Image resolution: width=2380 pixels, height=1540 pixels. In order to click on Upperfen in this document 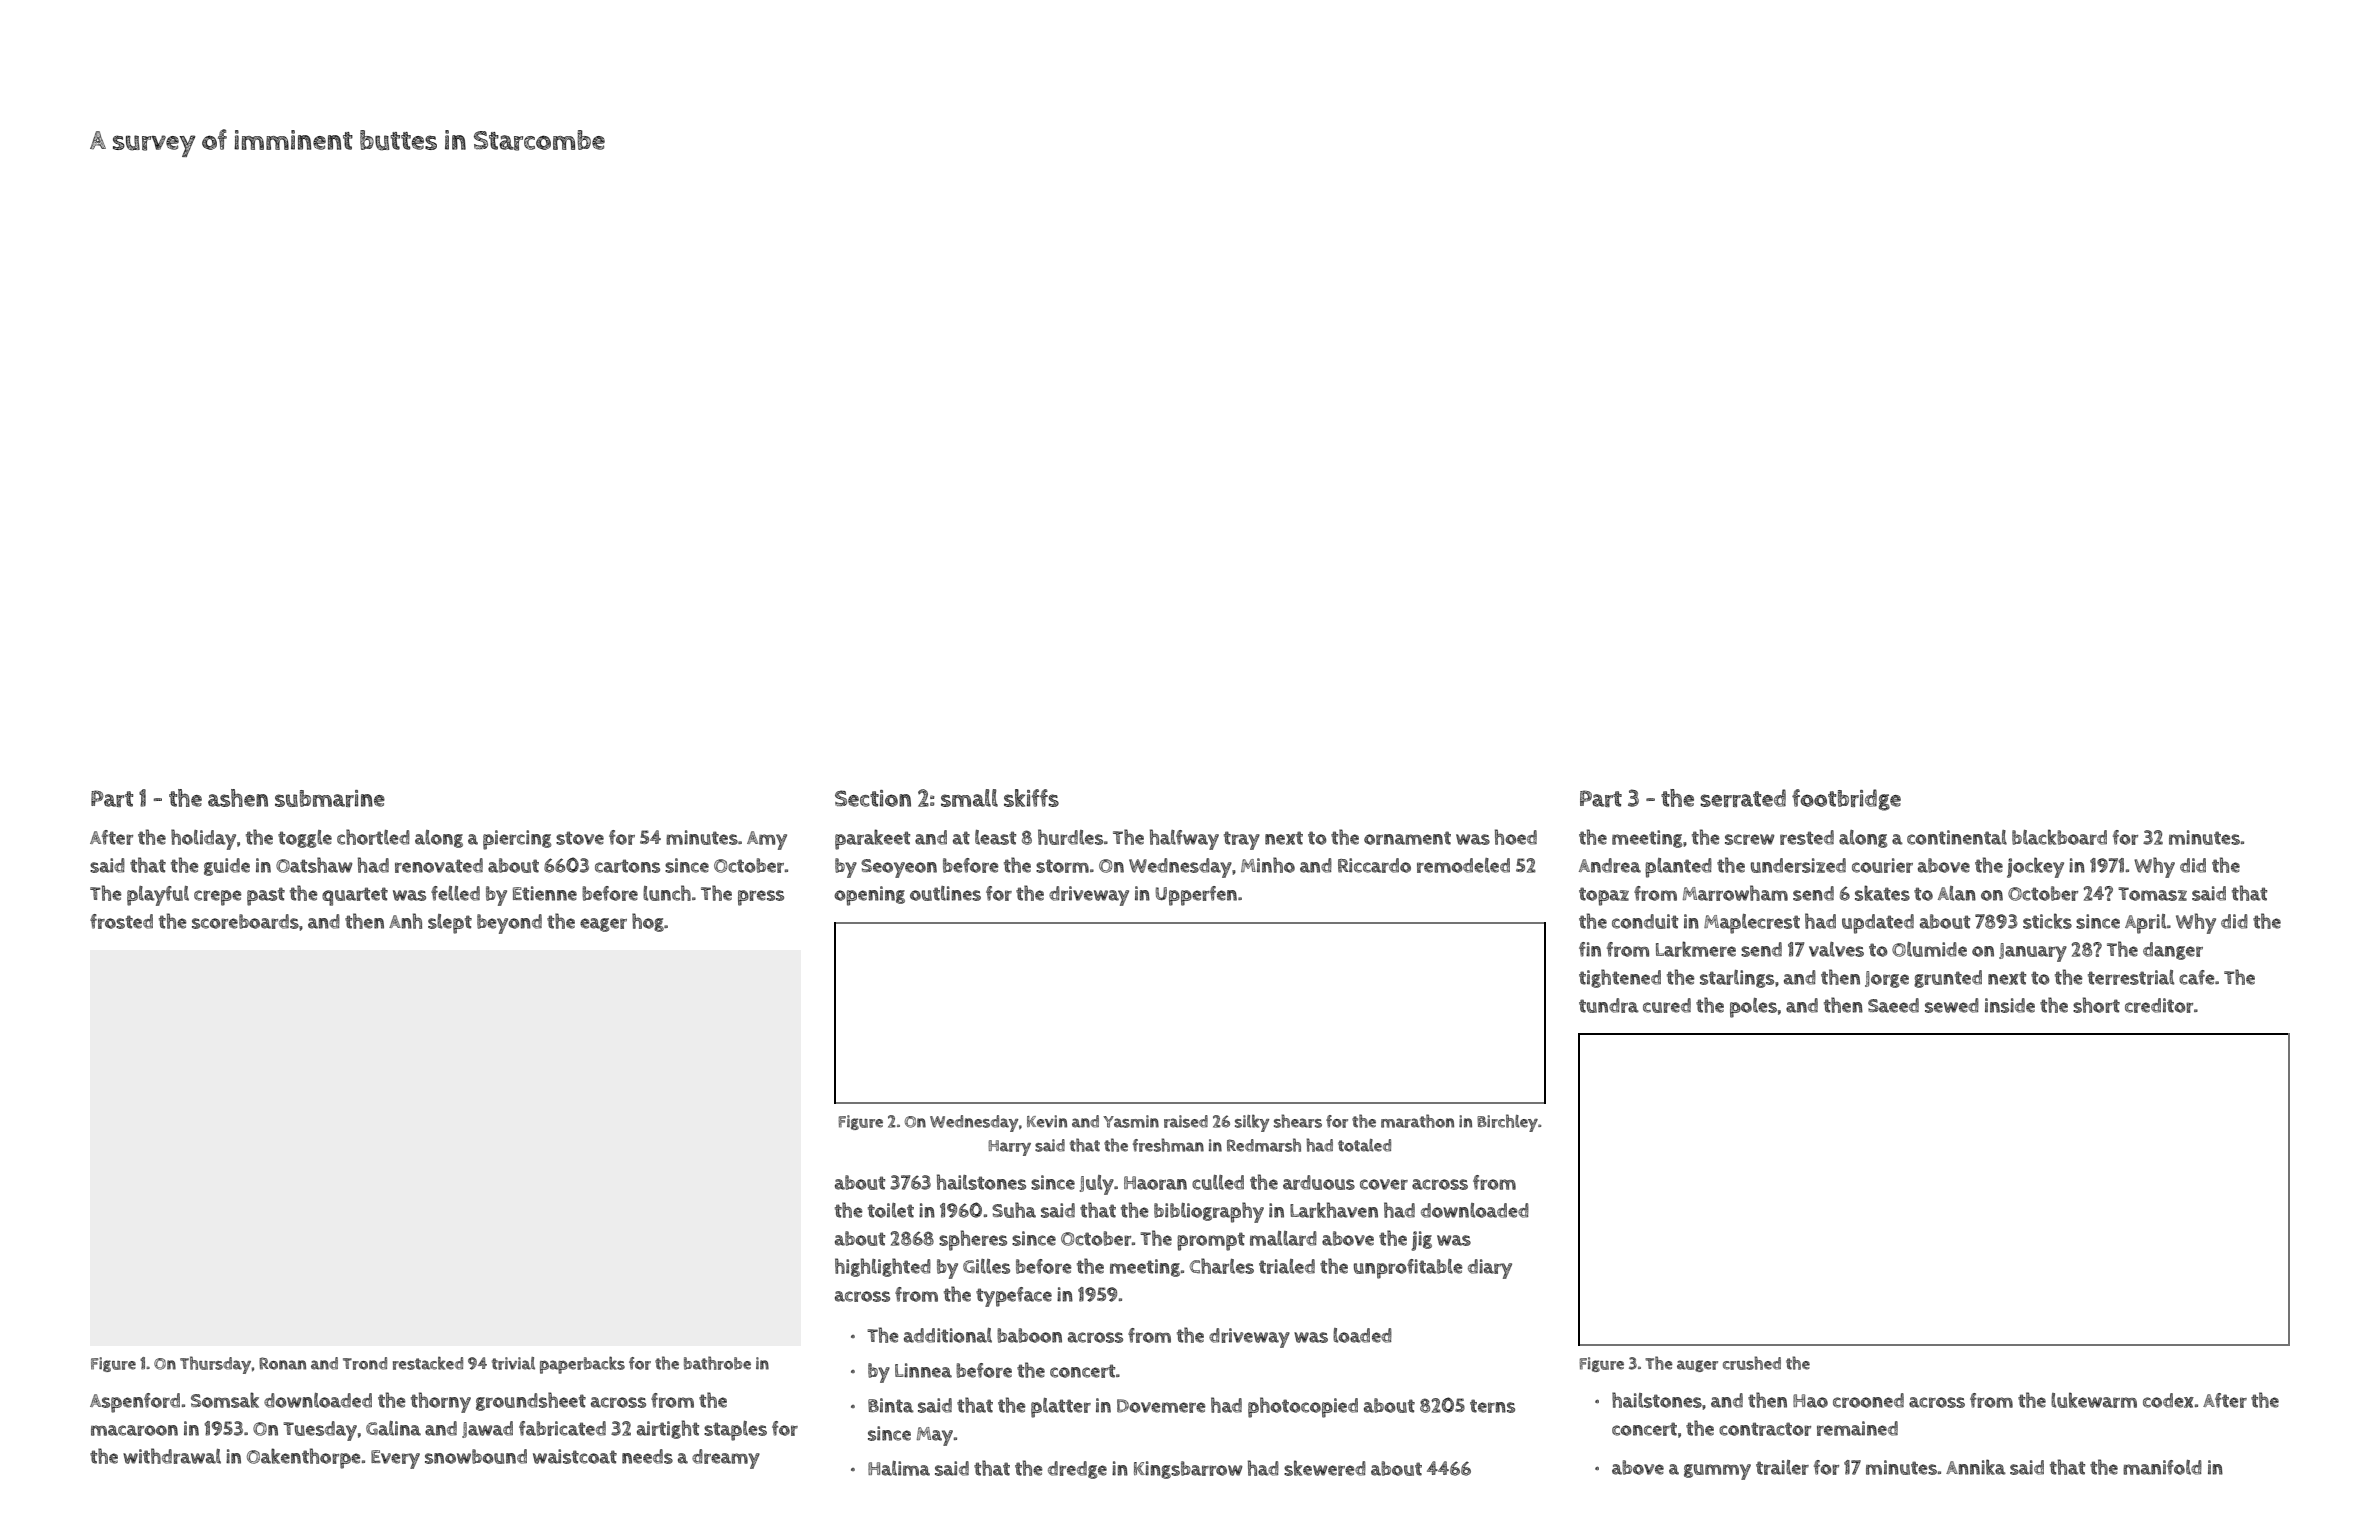, I will do `click(1196, 896)`.
